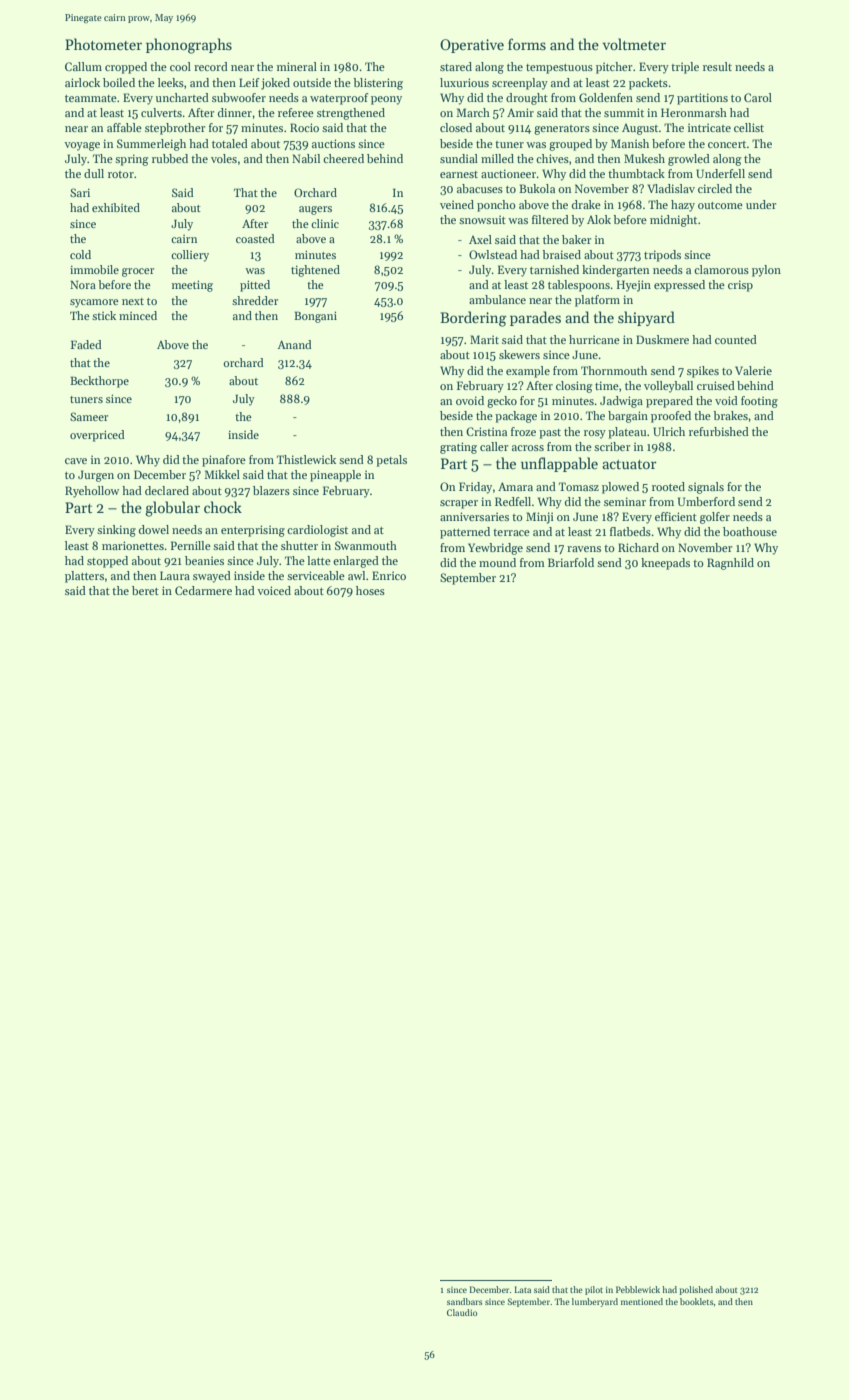 The width and height of the image is (849, 1400). I want to click on sandbars, so click(464, 1301).
